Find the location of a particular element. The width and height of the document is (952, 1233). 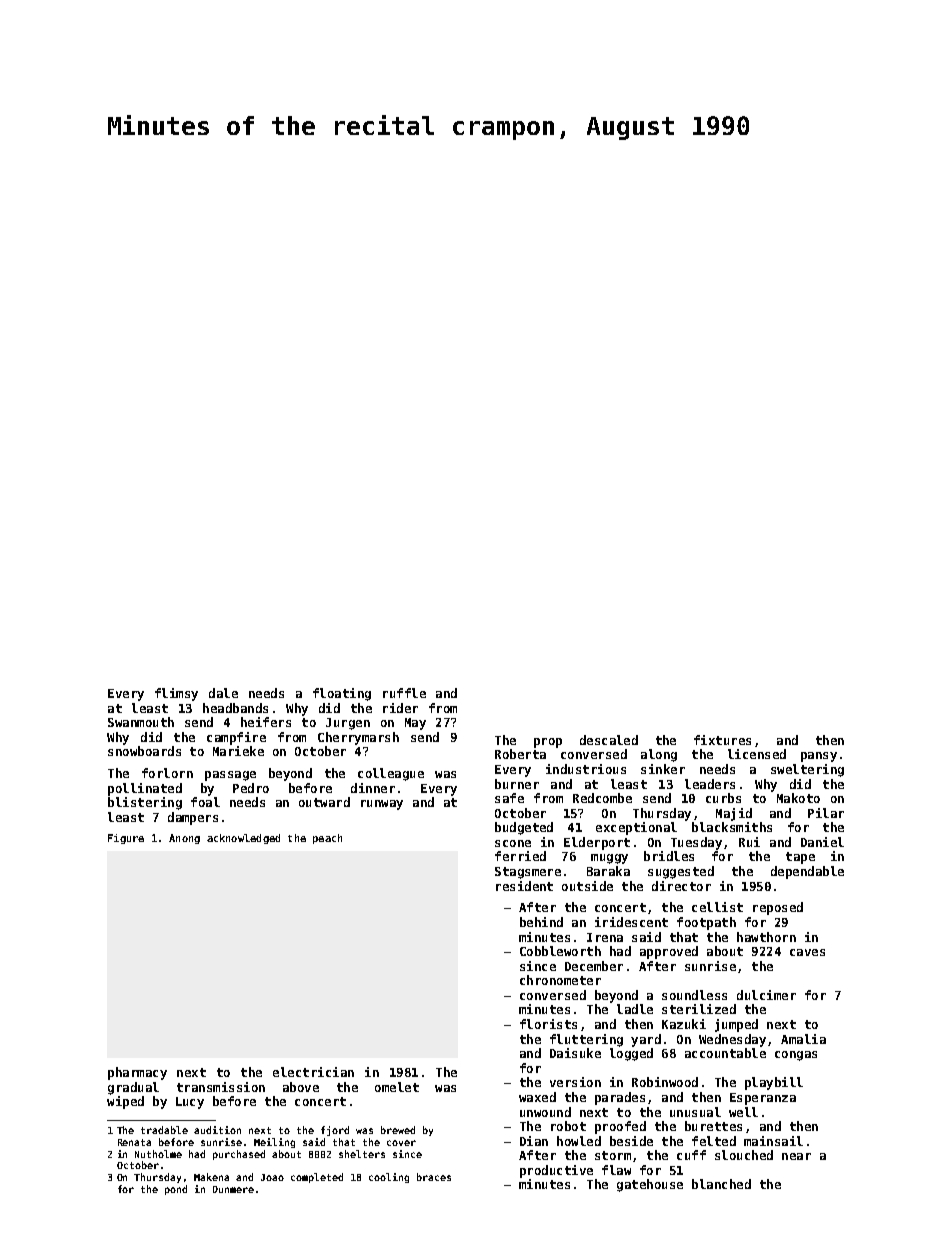

Makoto is located at coordinates (798, 798).
